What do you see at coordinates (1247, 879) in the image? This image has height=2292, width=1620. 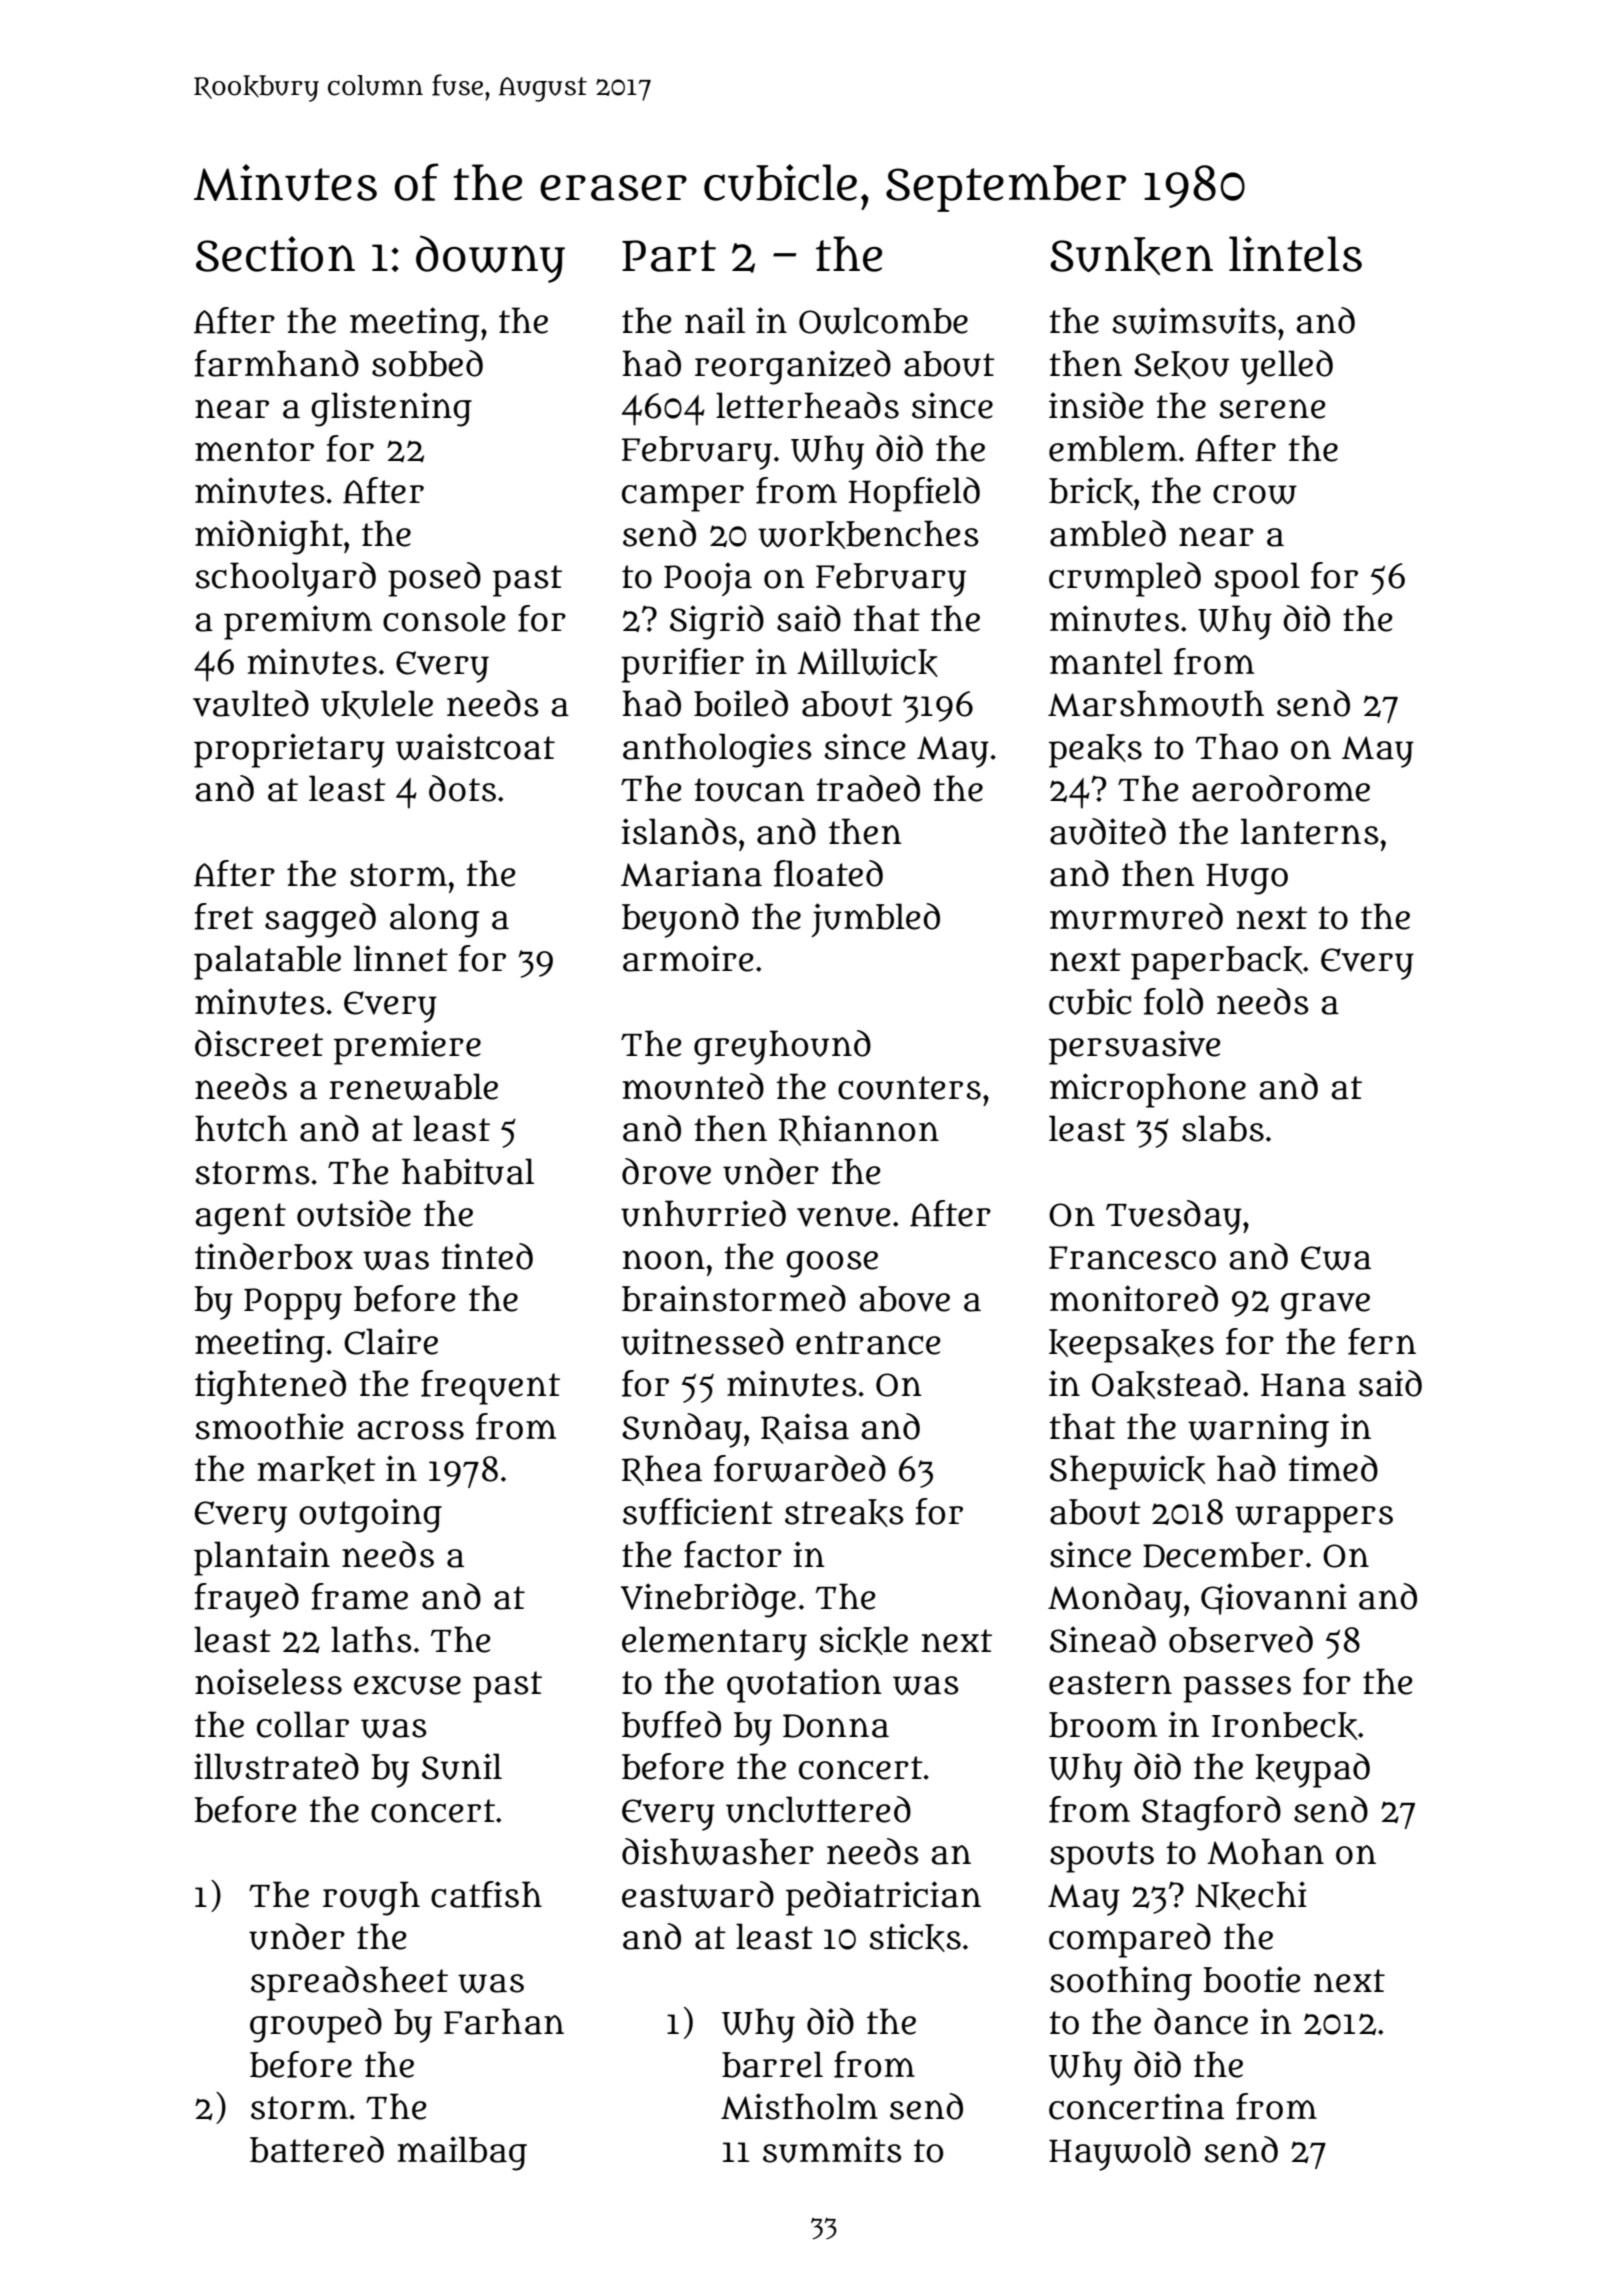 I see `Hugo` at bounding box center [1247, 879].
